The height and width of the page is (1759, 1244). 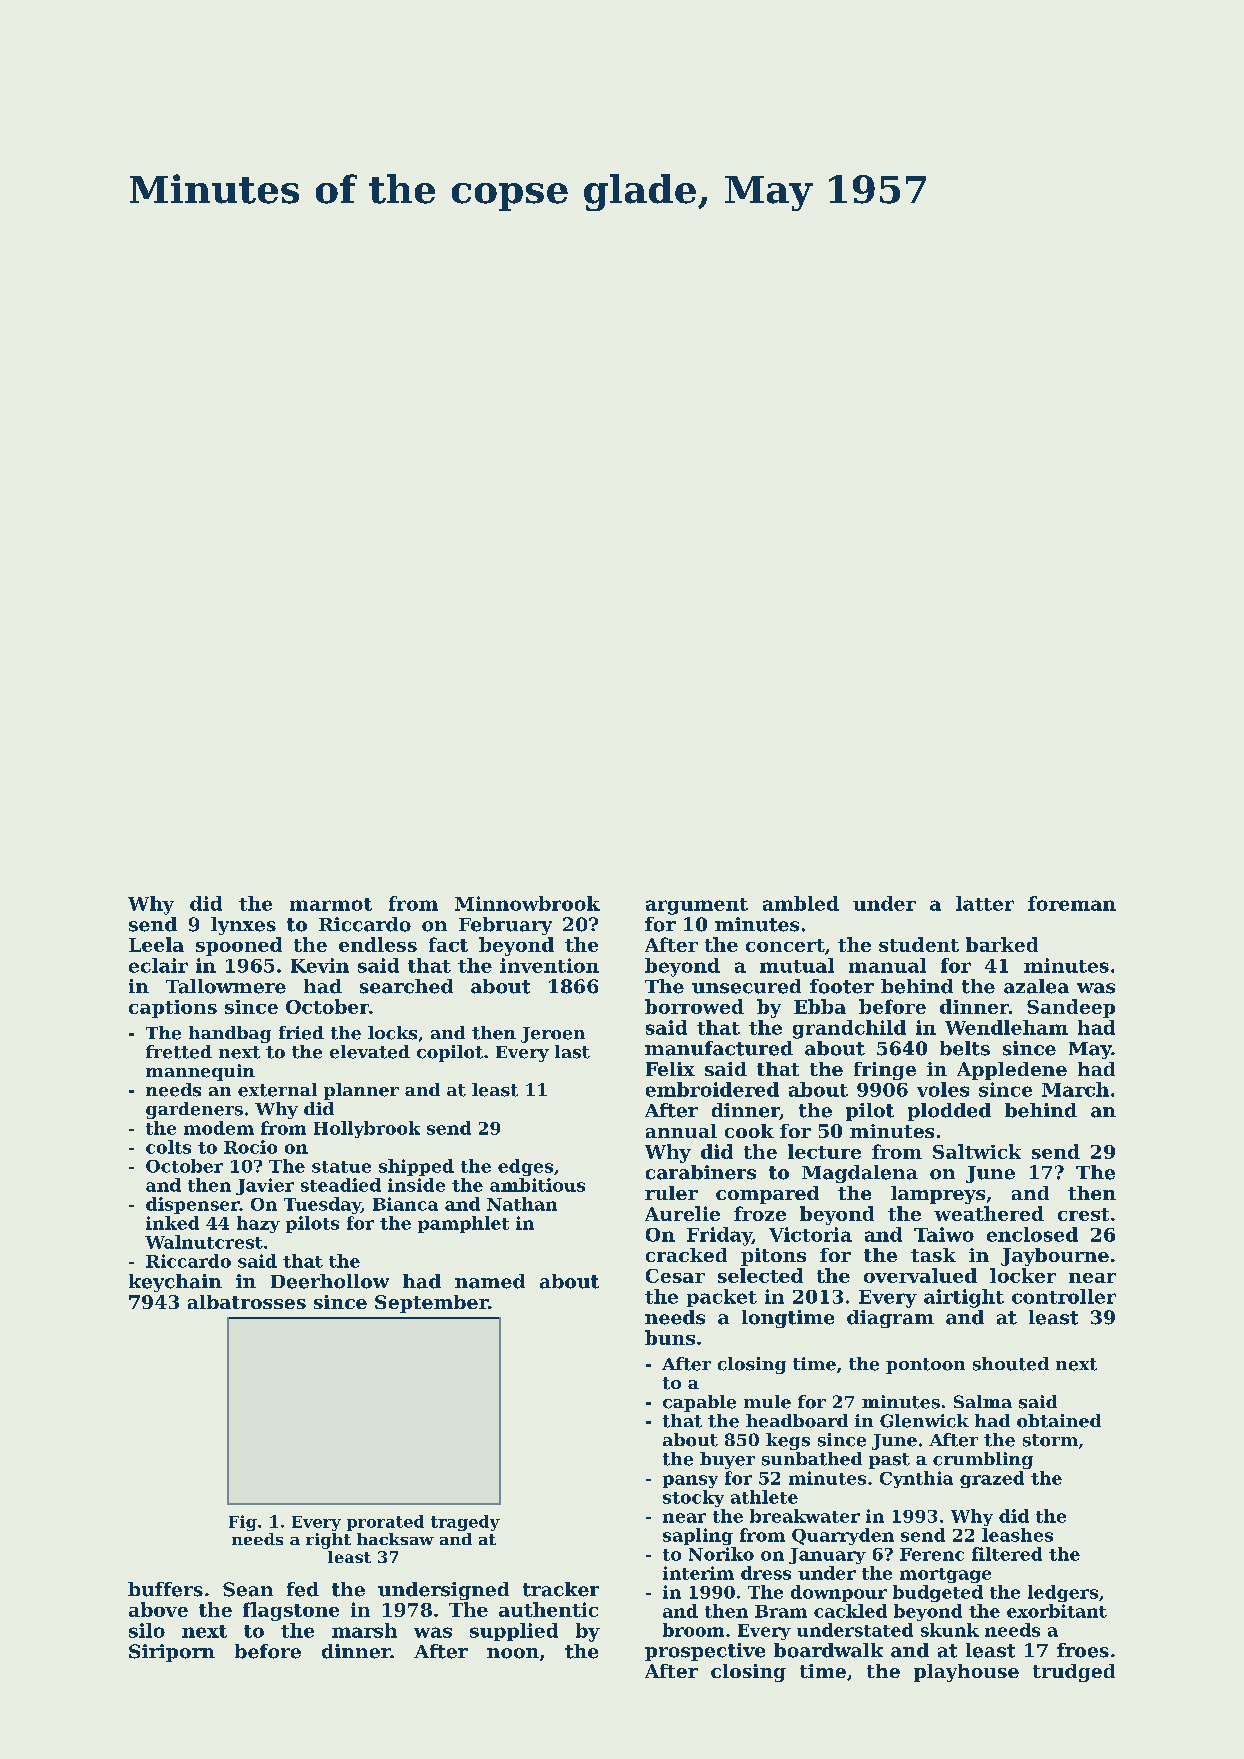 I want to click on Glenwick, so click(x=924, y=1421).
